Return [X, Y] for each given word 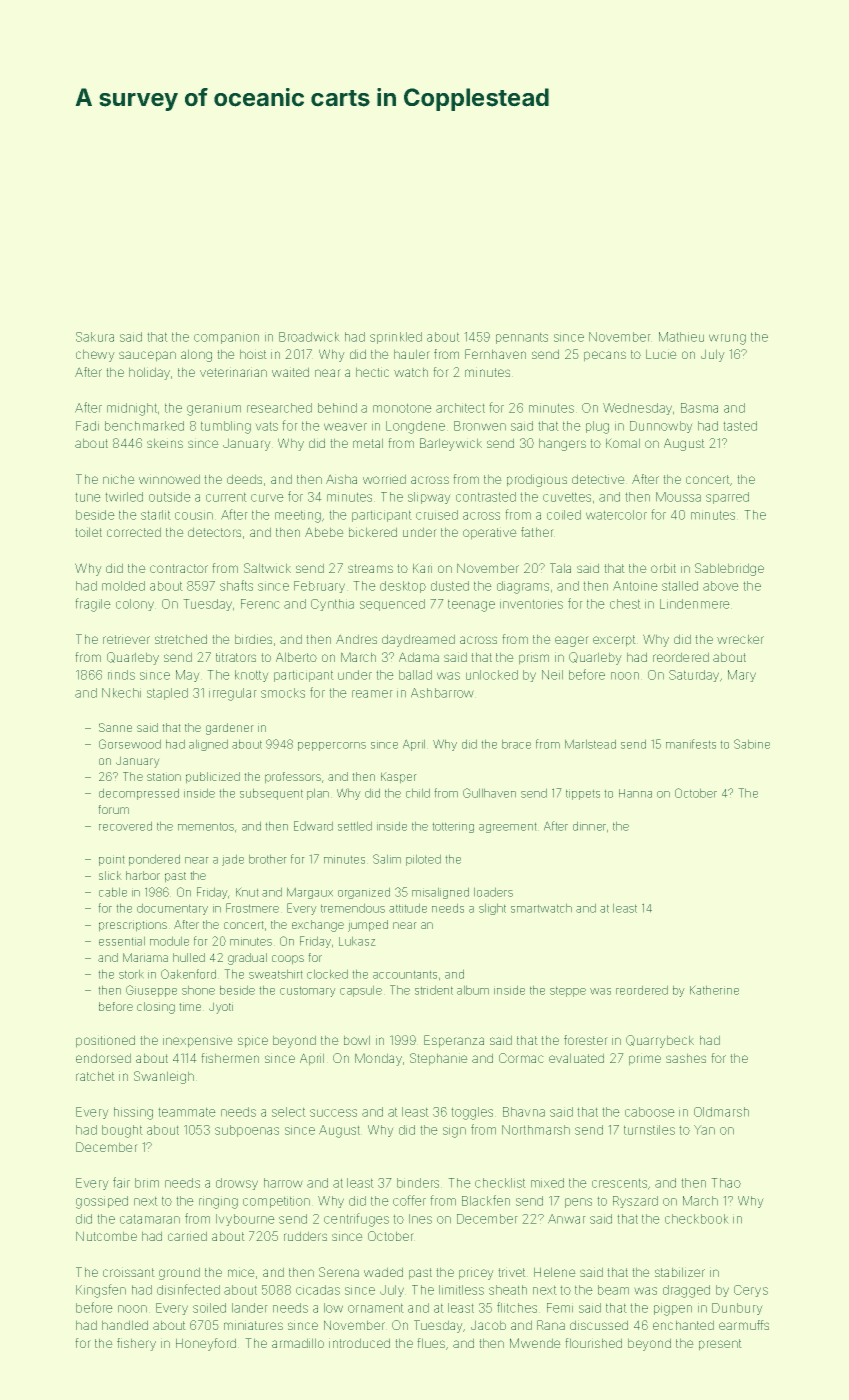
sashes [686, 1058]
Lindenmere [695, 604]
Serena [339, 1272]
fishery [136, 1344]
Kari [422, 568]
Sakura [95, 337]
